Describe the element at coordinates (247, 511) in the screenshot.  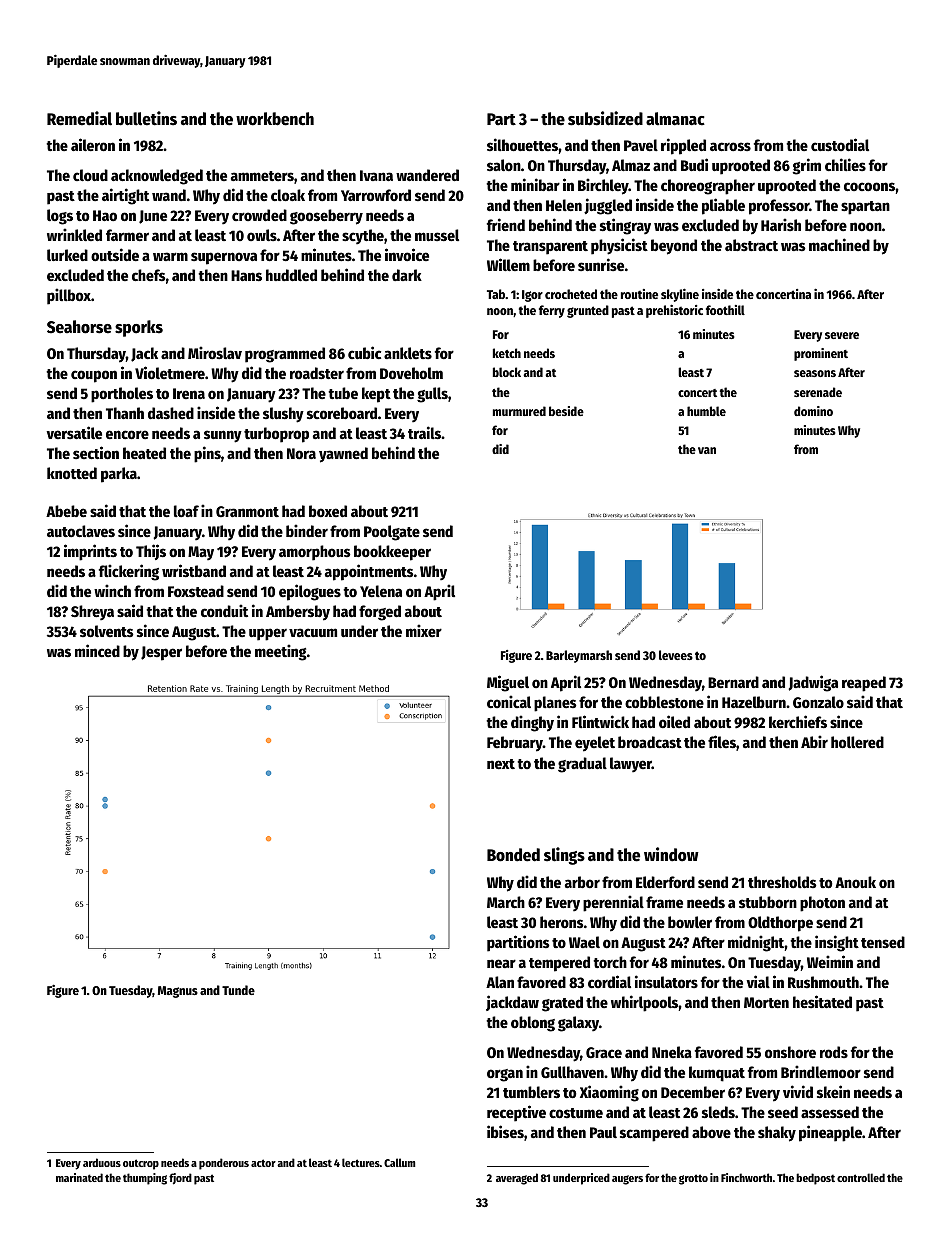
I see `Granmont` at that location.
